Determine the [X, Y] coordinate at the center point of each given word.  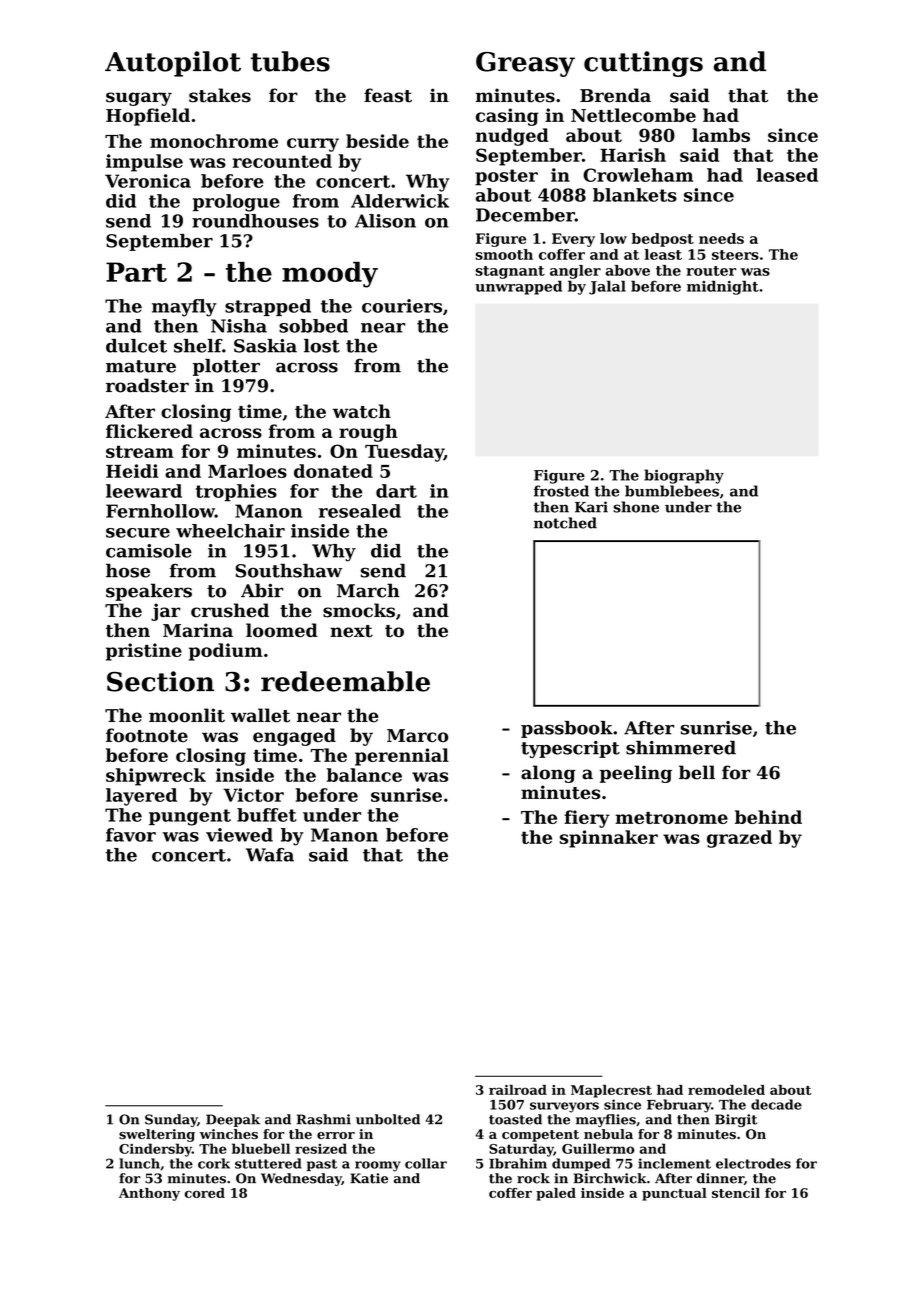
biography [684, 476]
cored [205, 1193]
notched [565, 523]
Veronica [148, 181]
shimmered [681, 748]
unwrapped [518, 287]
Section [160, 681]
